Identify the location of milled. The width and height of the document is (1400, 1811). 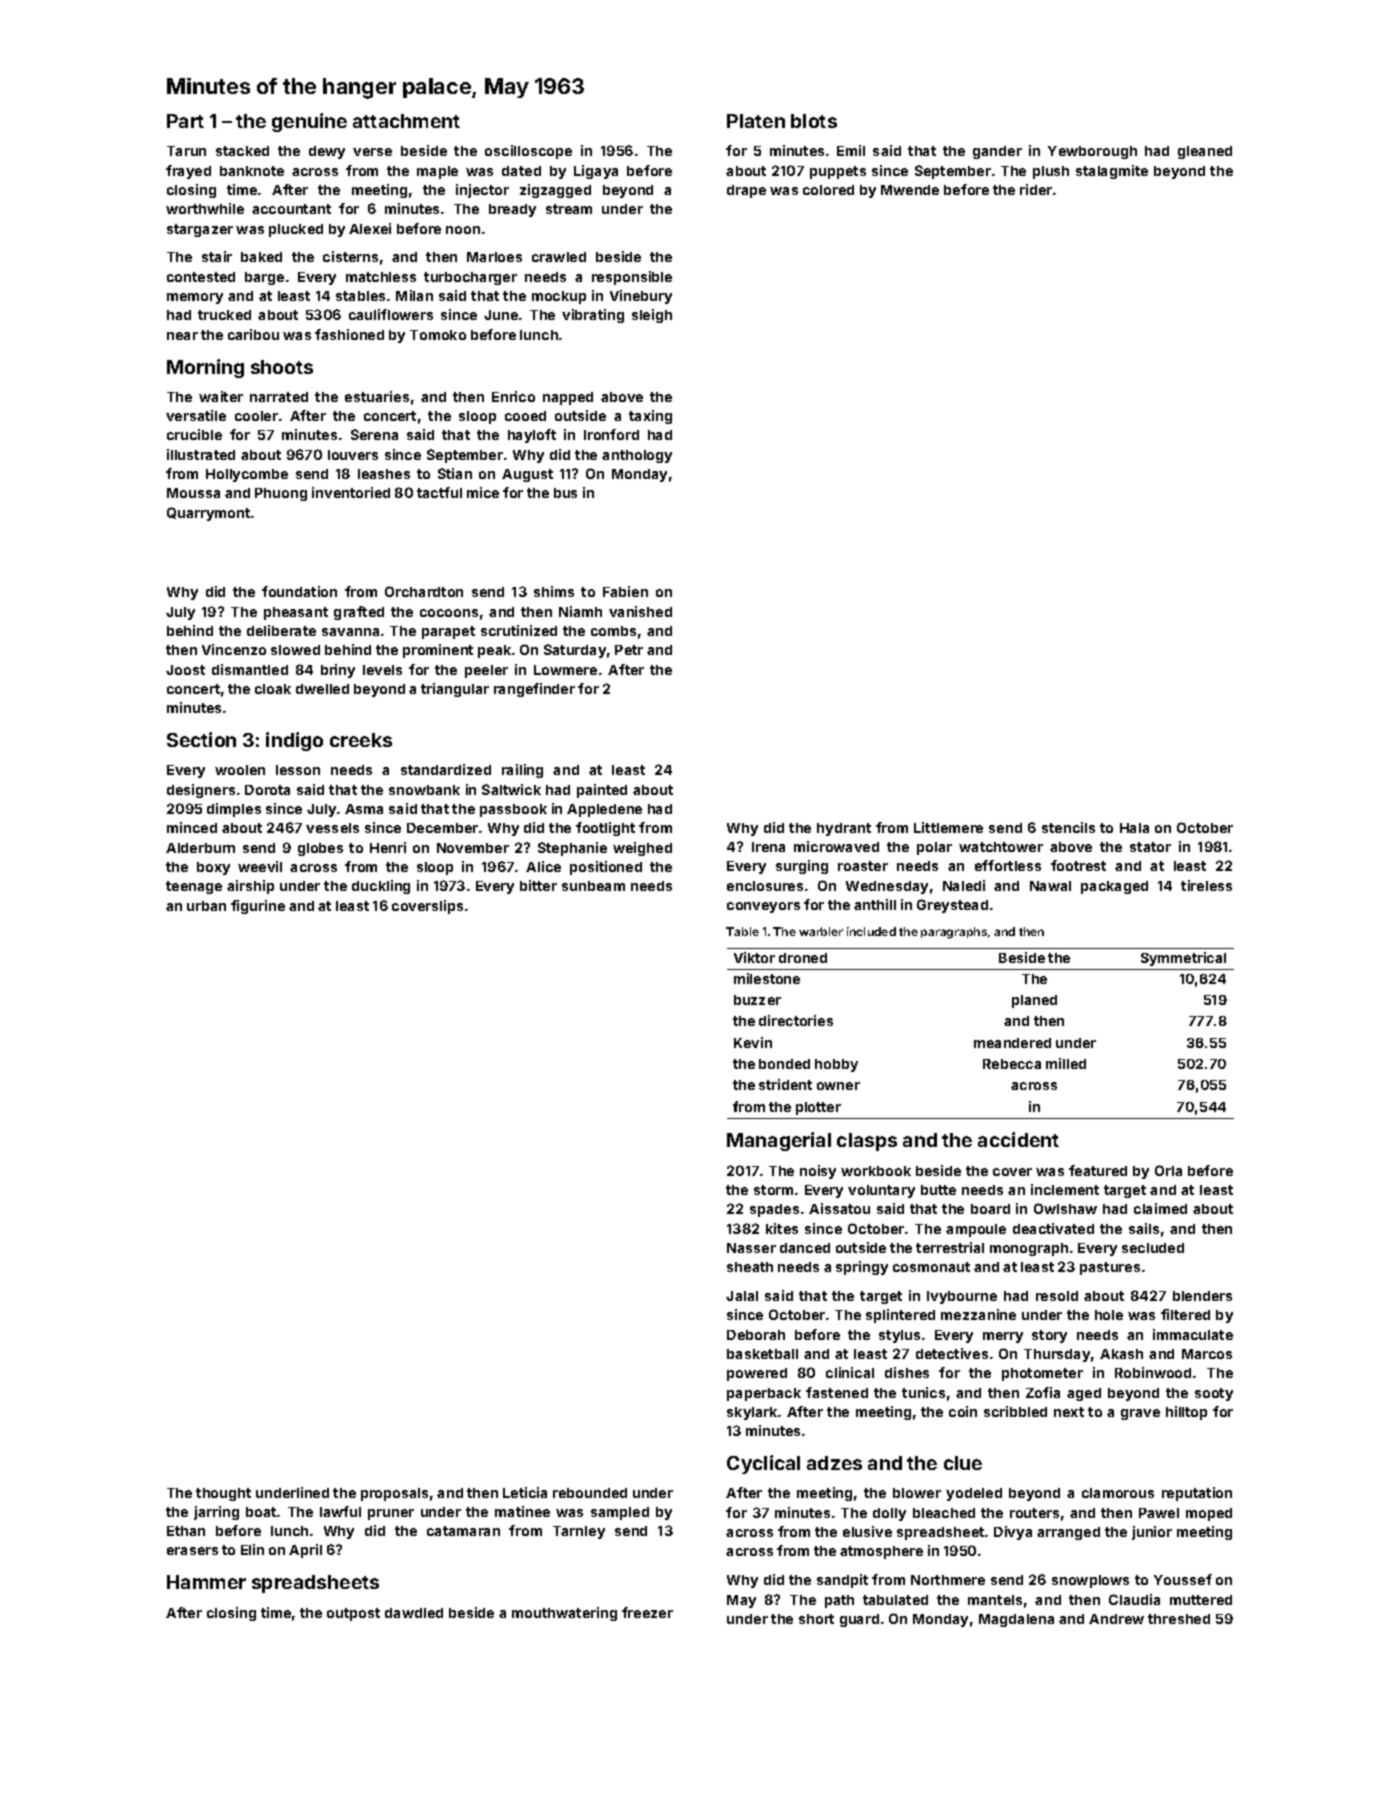
(1066, 1063).
